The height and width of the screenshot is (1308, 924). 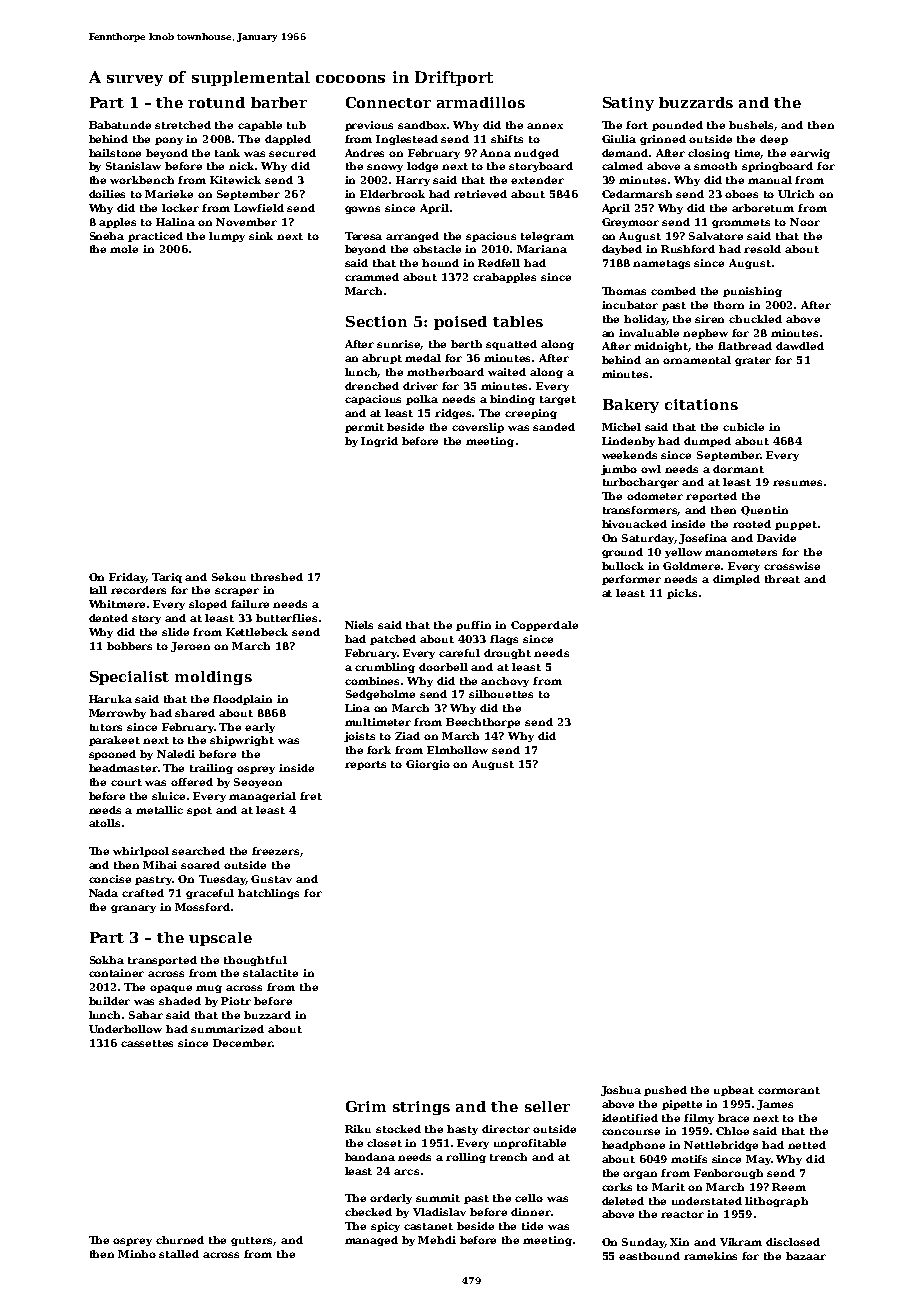 What do you see at coordinates (279, 102) in the screenshot?
I see `barber` at bounding box center [279, 102].
